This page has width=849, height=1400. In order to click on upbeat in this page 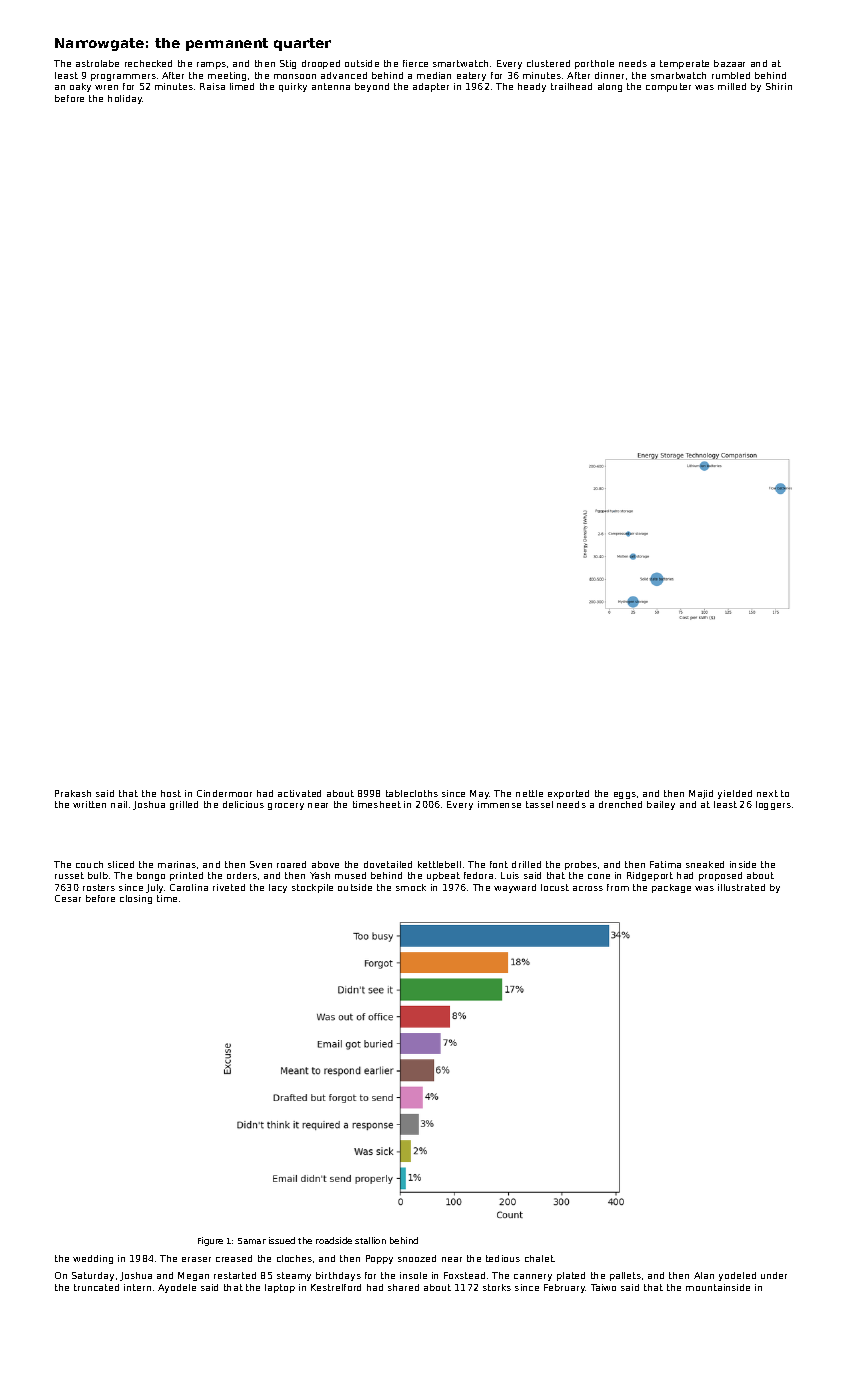, I will do `click(443, 876)`.
